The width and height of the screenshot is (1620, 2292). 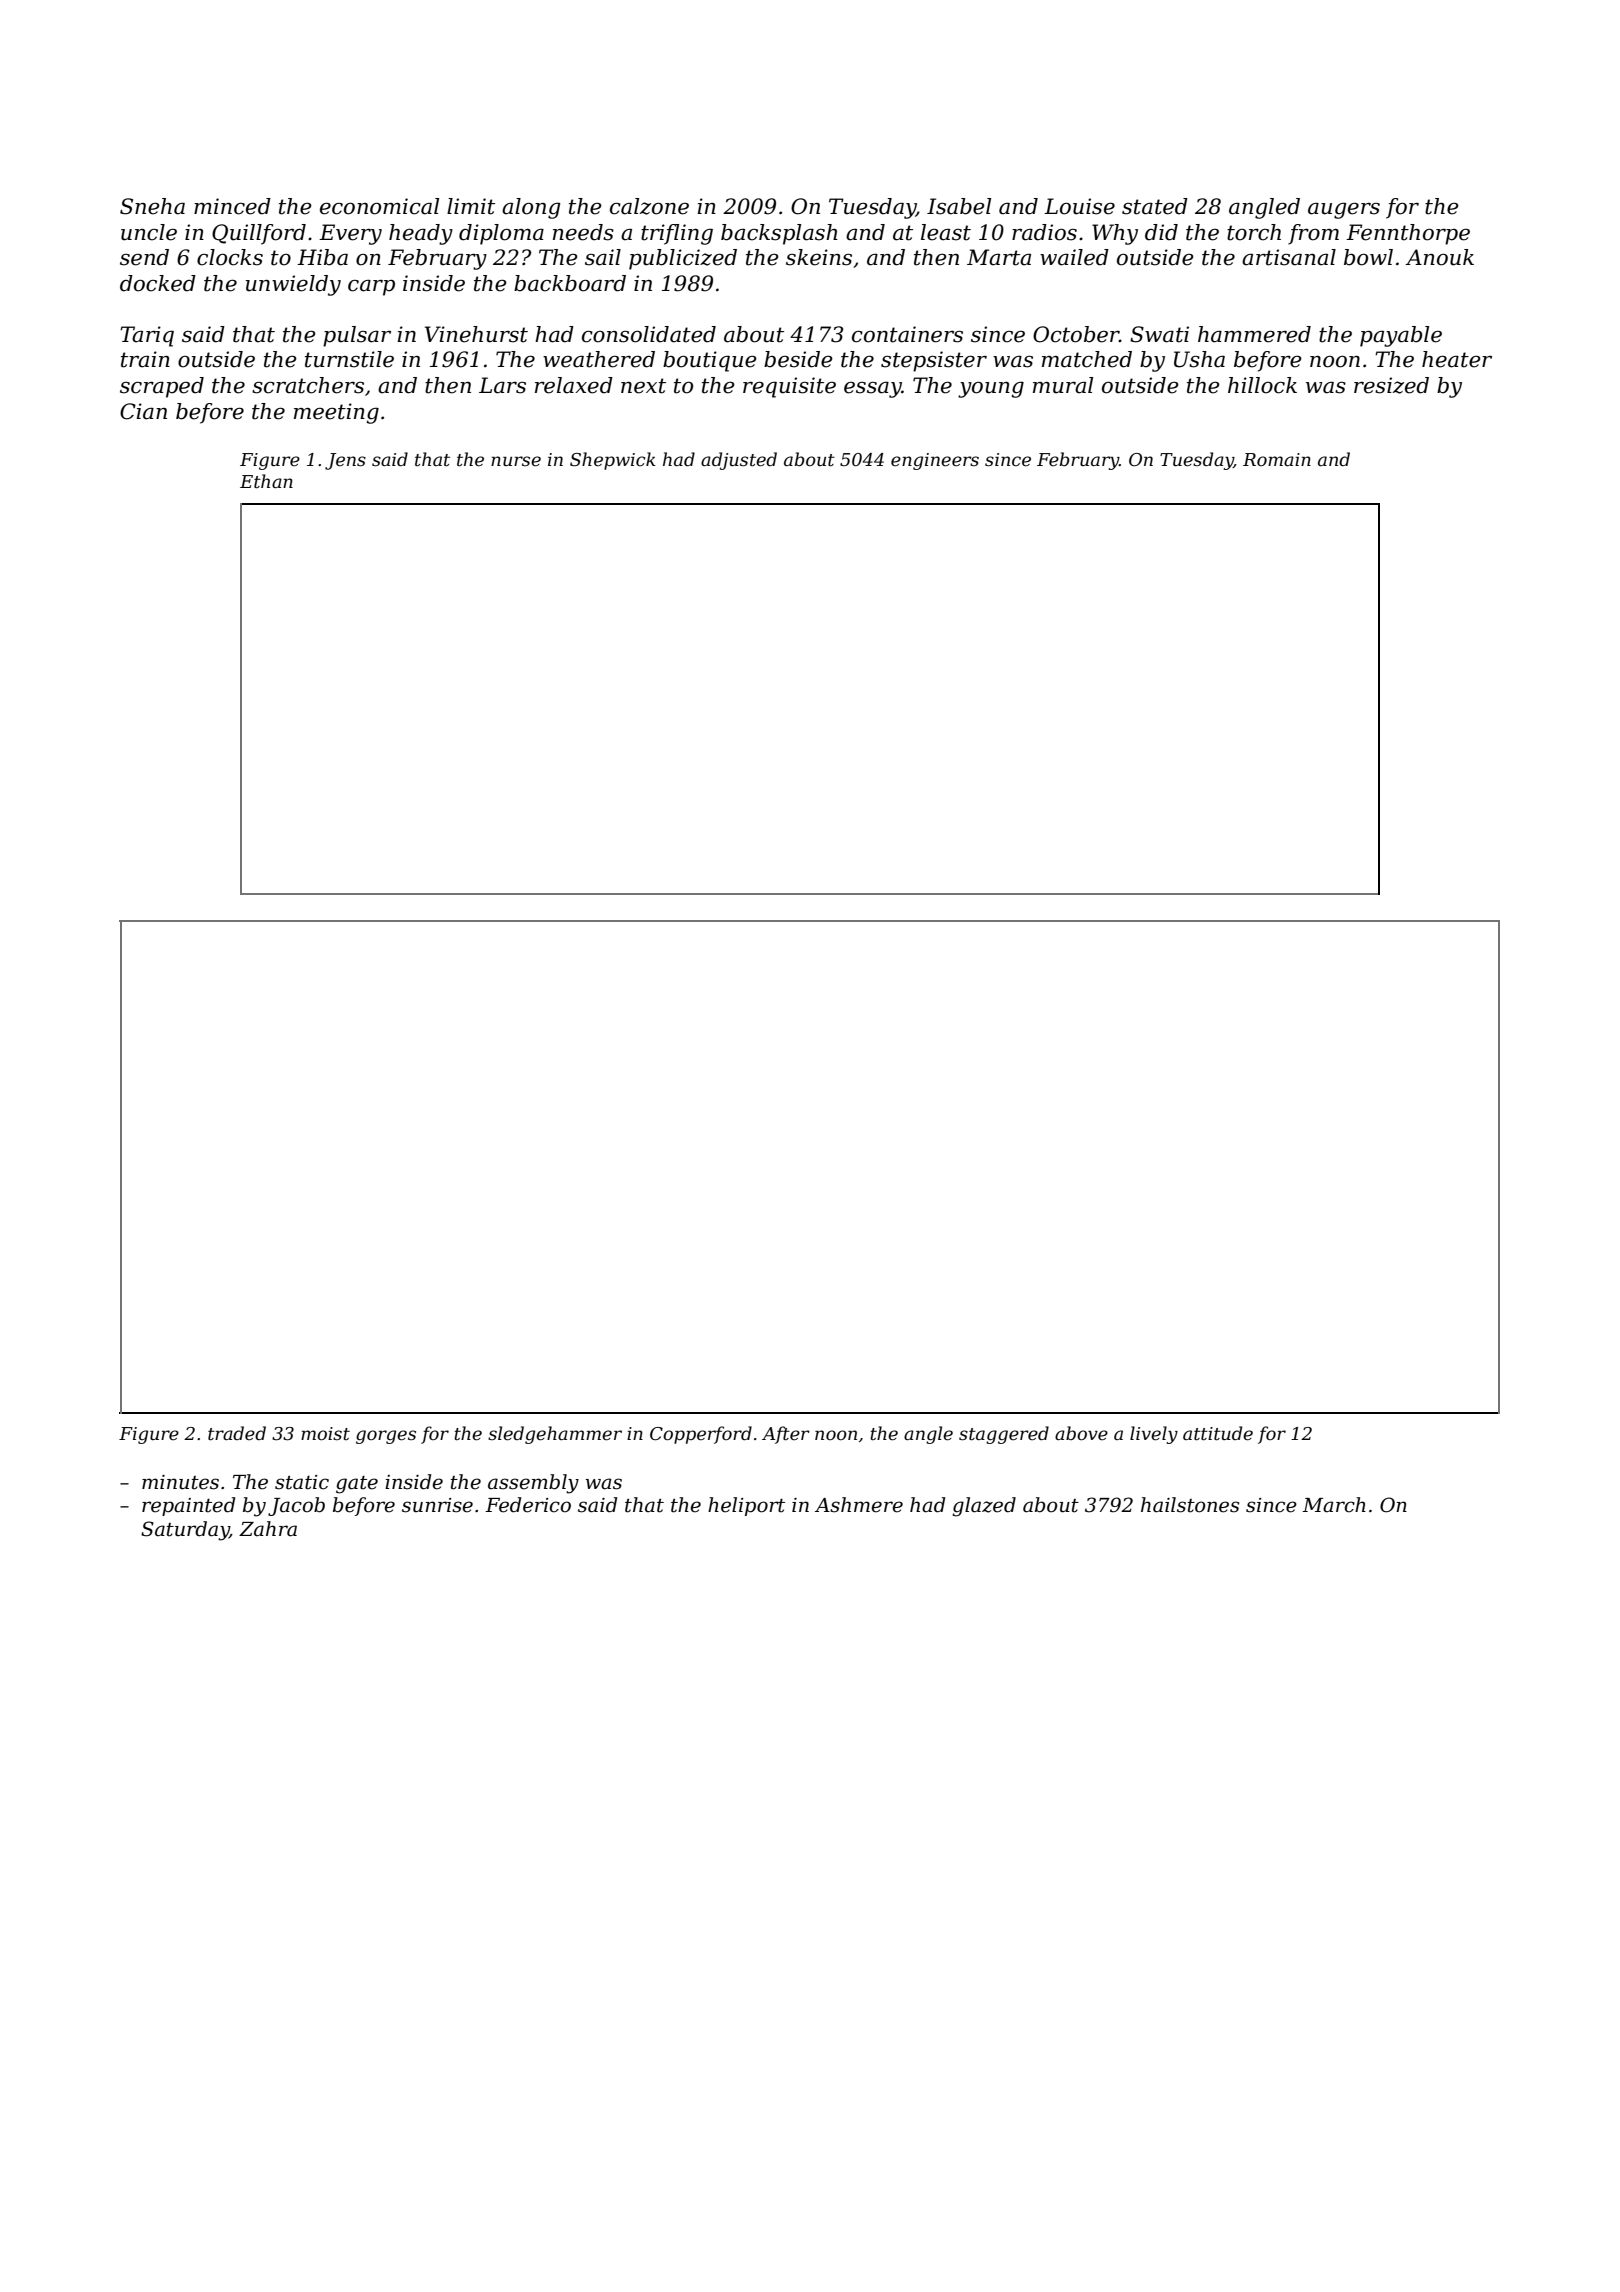 What do you see at coordinates (1277, 459) in the screenshot?
I see `Romain` at bounding box center [1277, 459].
